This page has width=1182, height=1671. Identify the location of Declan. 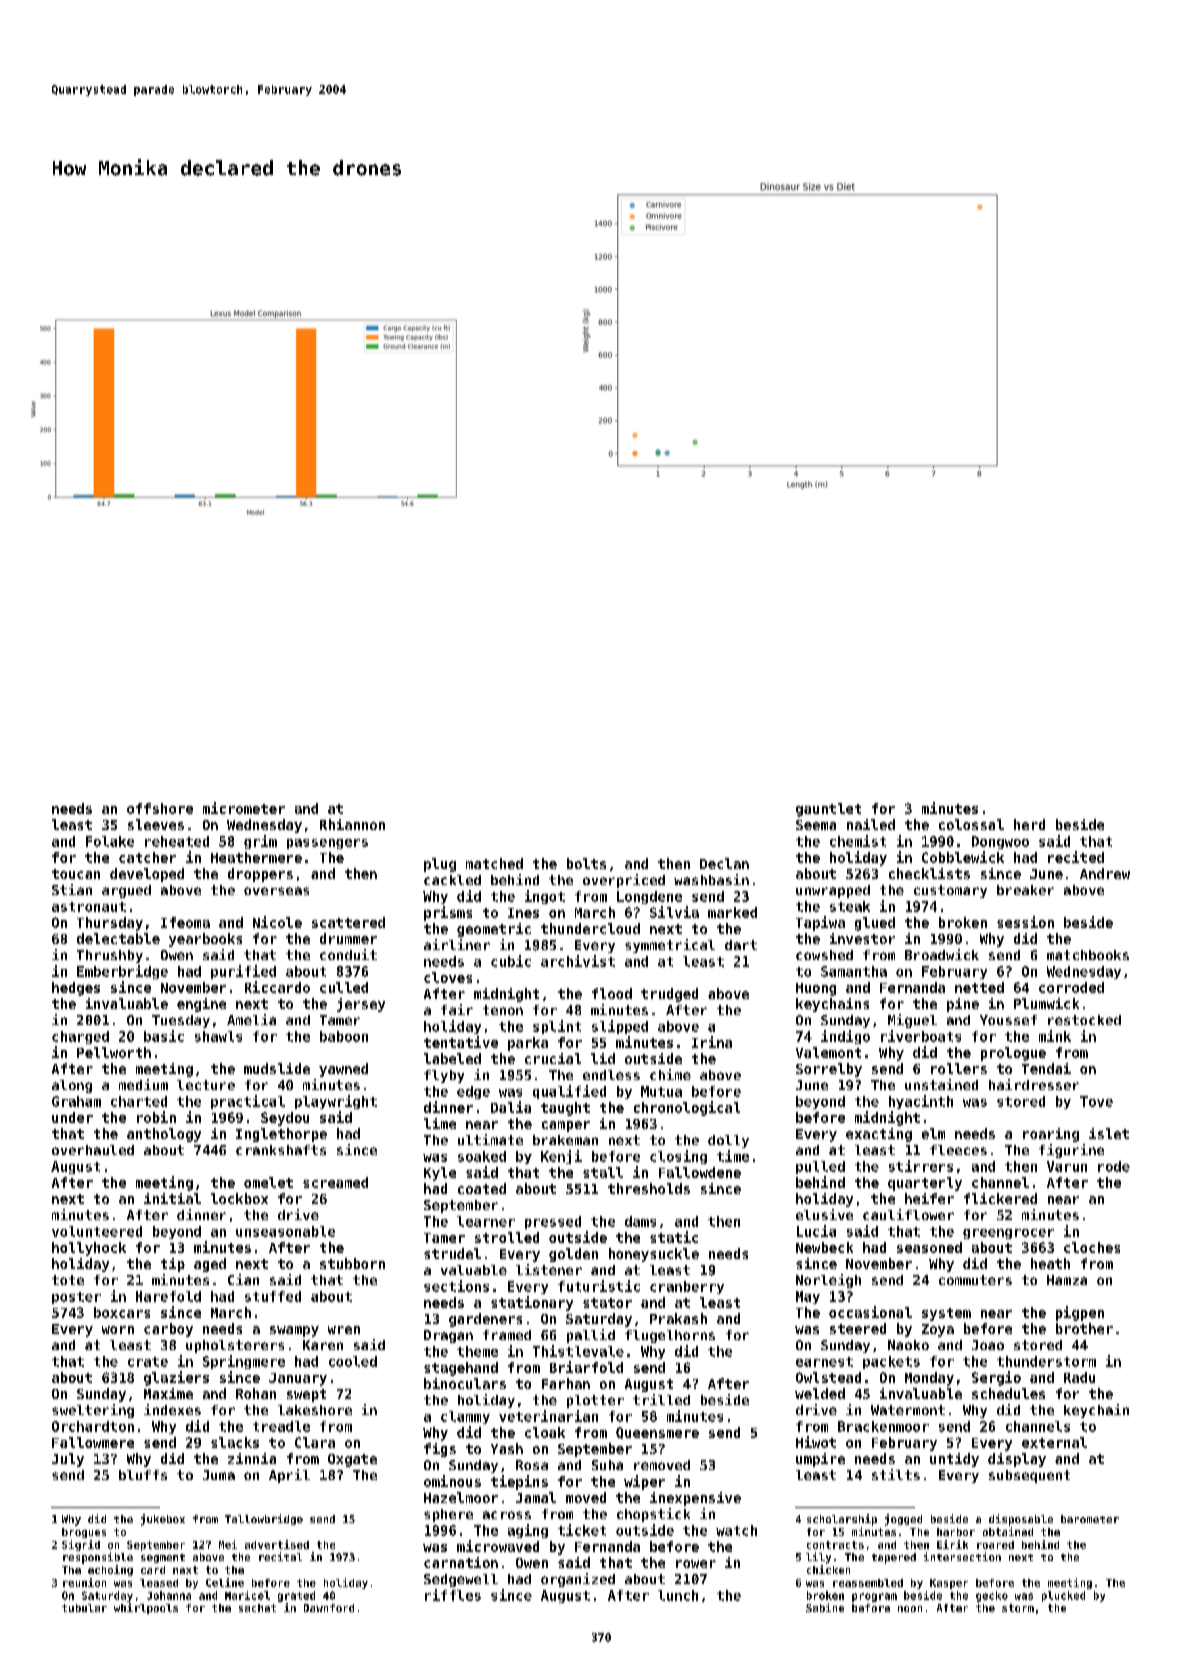
(724, 863).
